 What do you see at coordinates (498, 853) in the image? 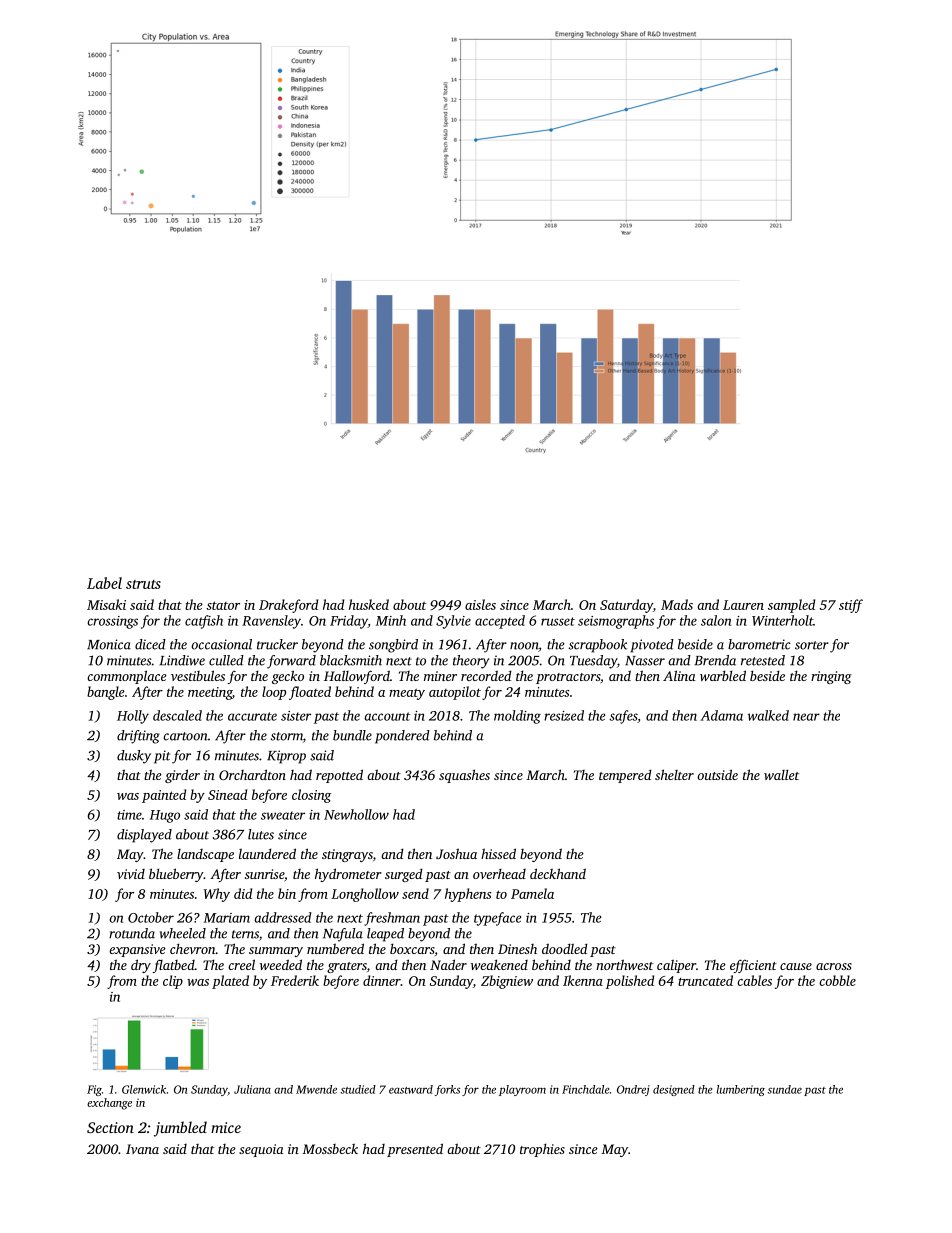
I see `hissed` at bounding box center [498, 853].
